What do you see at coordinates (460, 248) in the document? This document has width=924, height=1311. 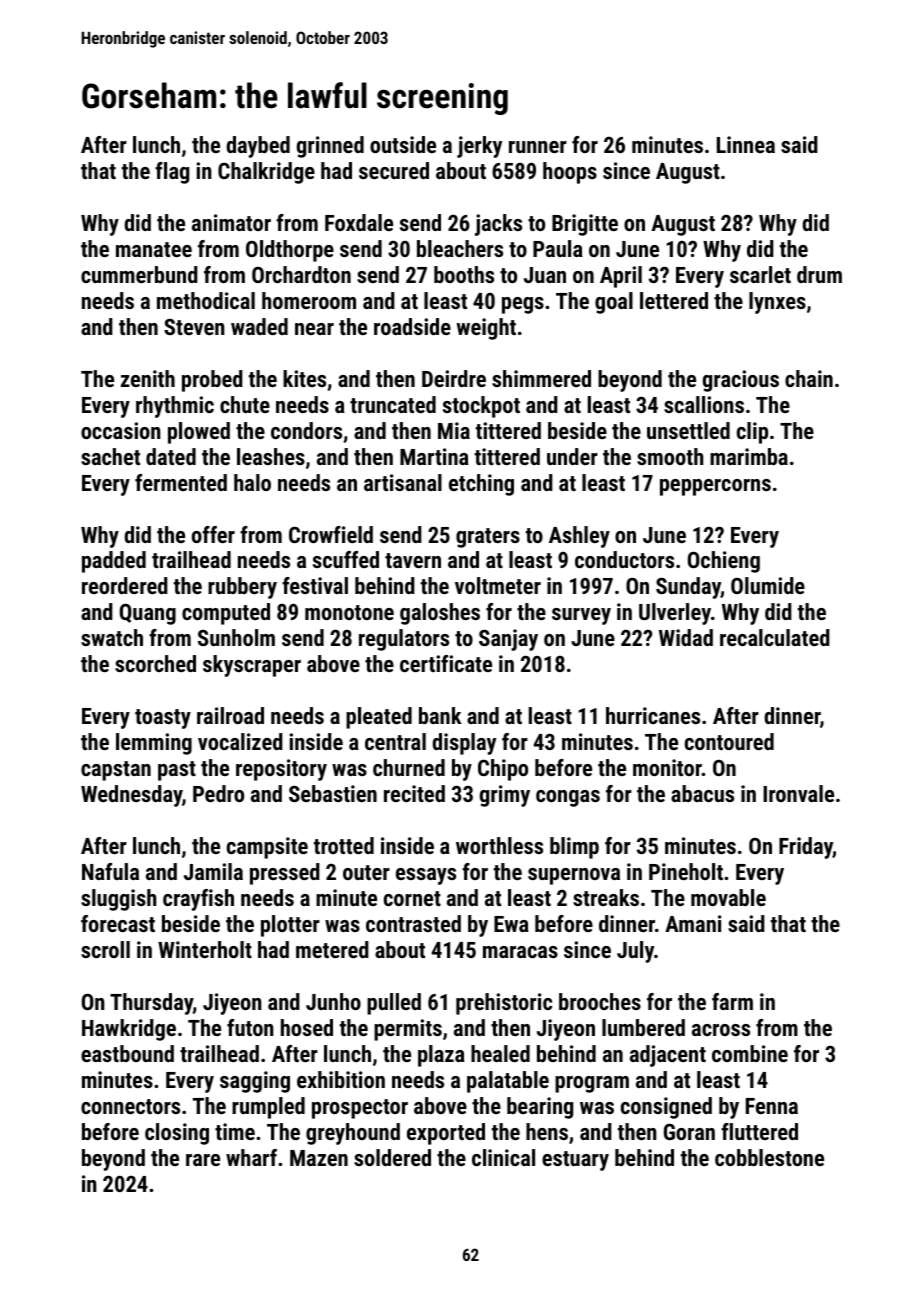 I see `bleachers` at bounding box center [460, 248].
